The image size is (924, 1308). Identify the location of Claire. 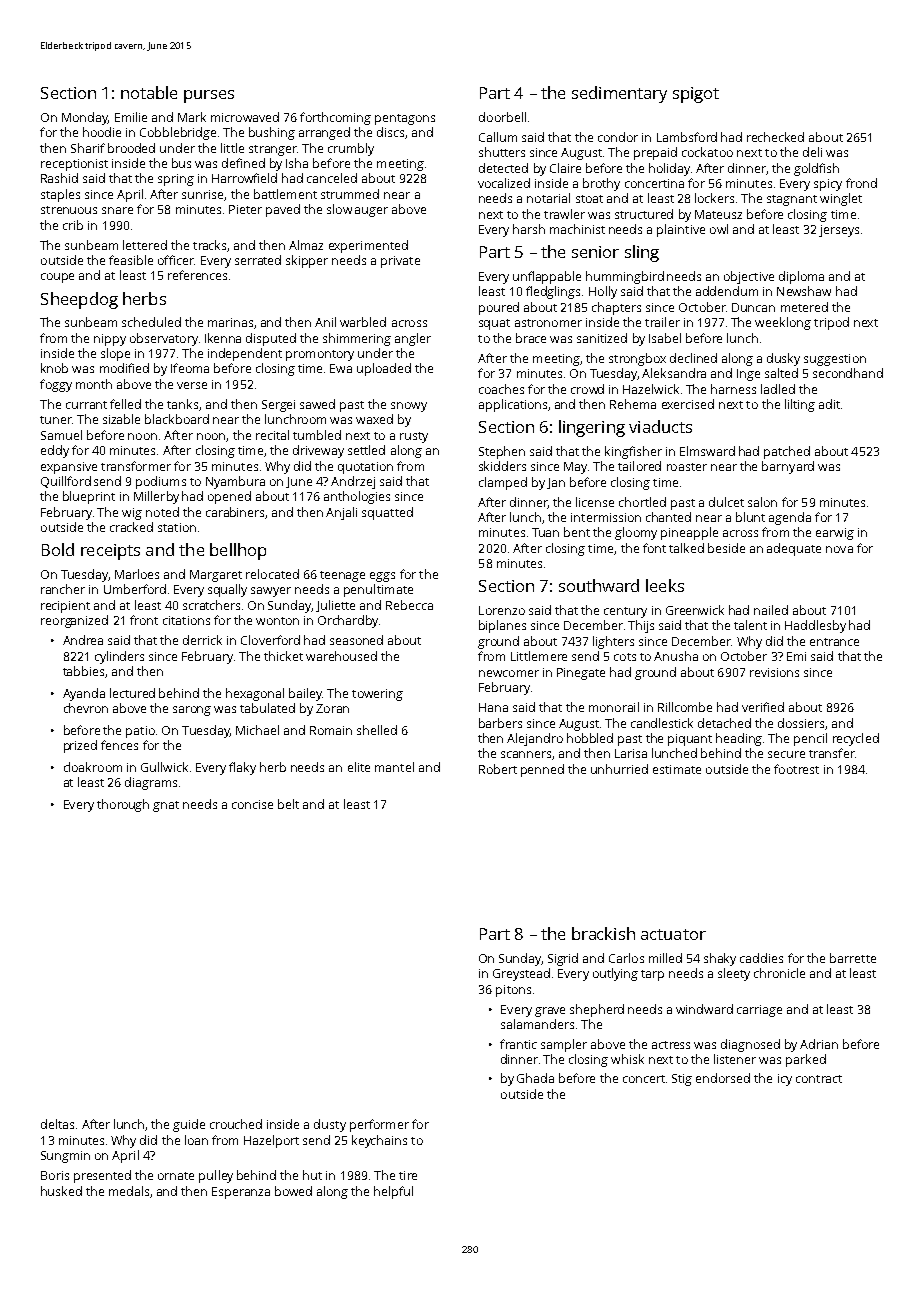
(565, 168).
